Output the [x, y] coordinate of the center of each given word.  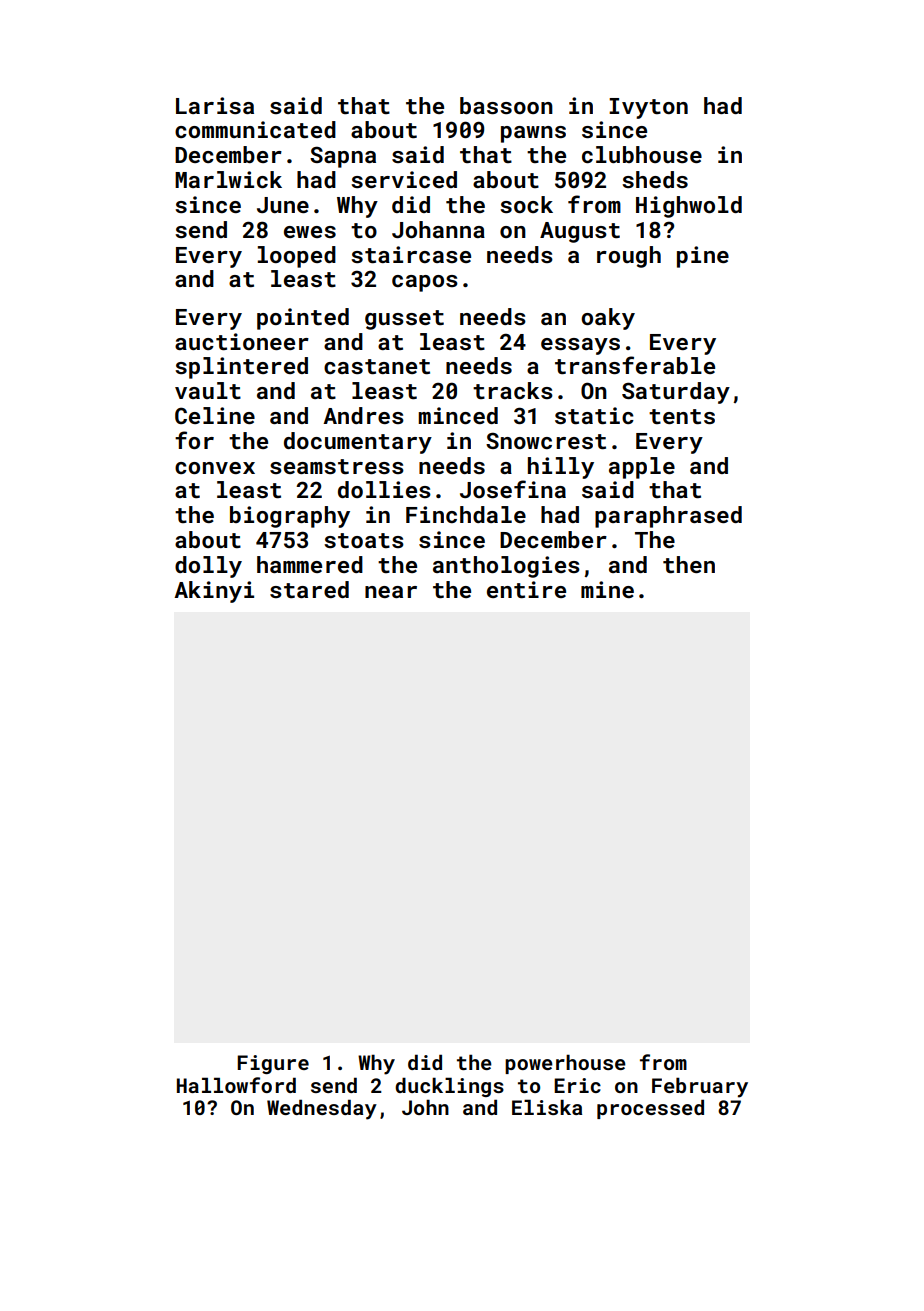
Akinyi [214, 592]
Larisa [215, 105]
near [391, 592]
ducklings [449, 1087]
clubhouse [642, 154]
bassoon [506, 105]
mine [607, 589]
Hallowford [236, 1085]
